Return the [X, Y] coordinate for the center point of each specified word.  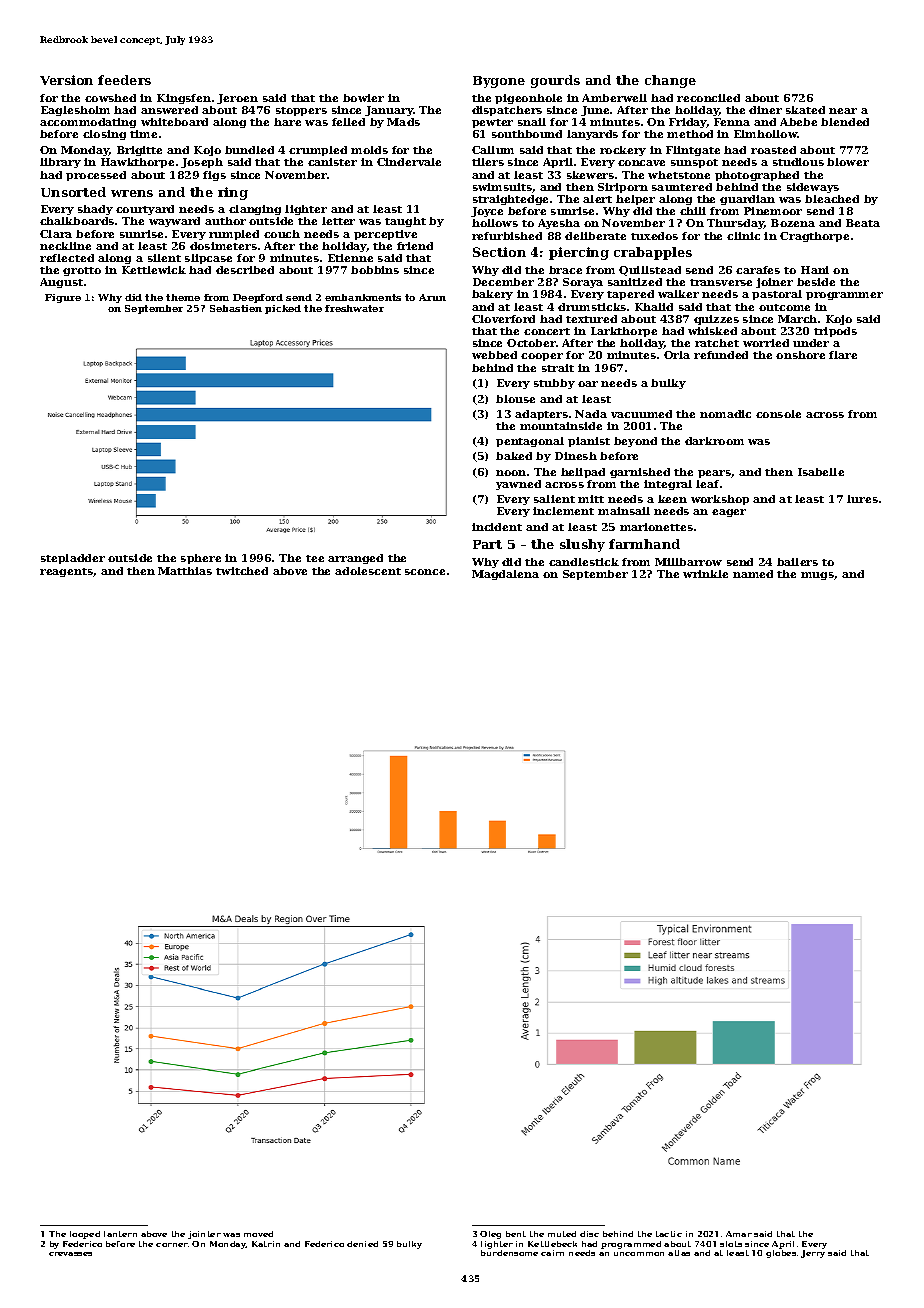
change [670, 81]
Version [66, 80]
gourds [555, 81]
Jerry [813, 1254]
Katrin [266, 1244]
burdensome [509, 1253]
